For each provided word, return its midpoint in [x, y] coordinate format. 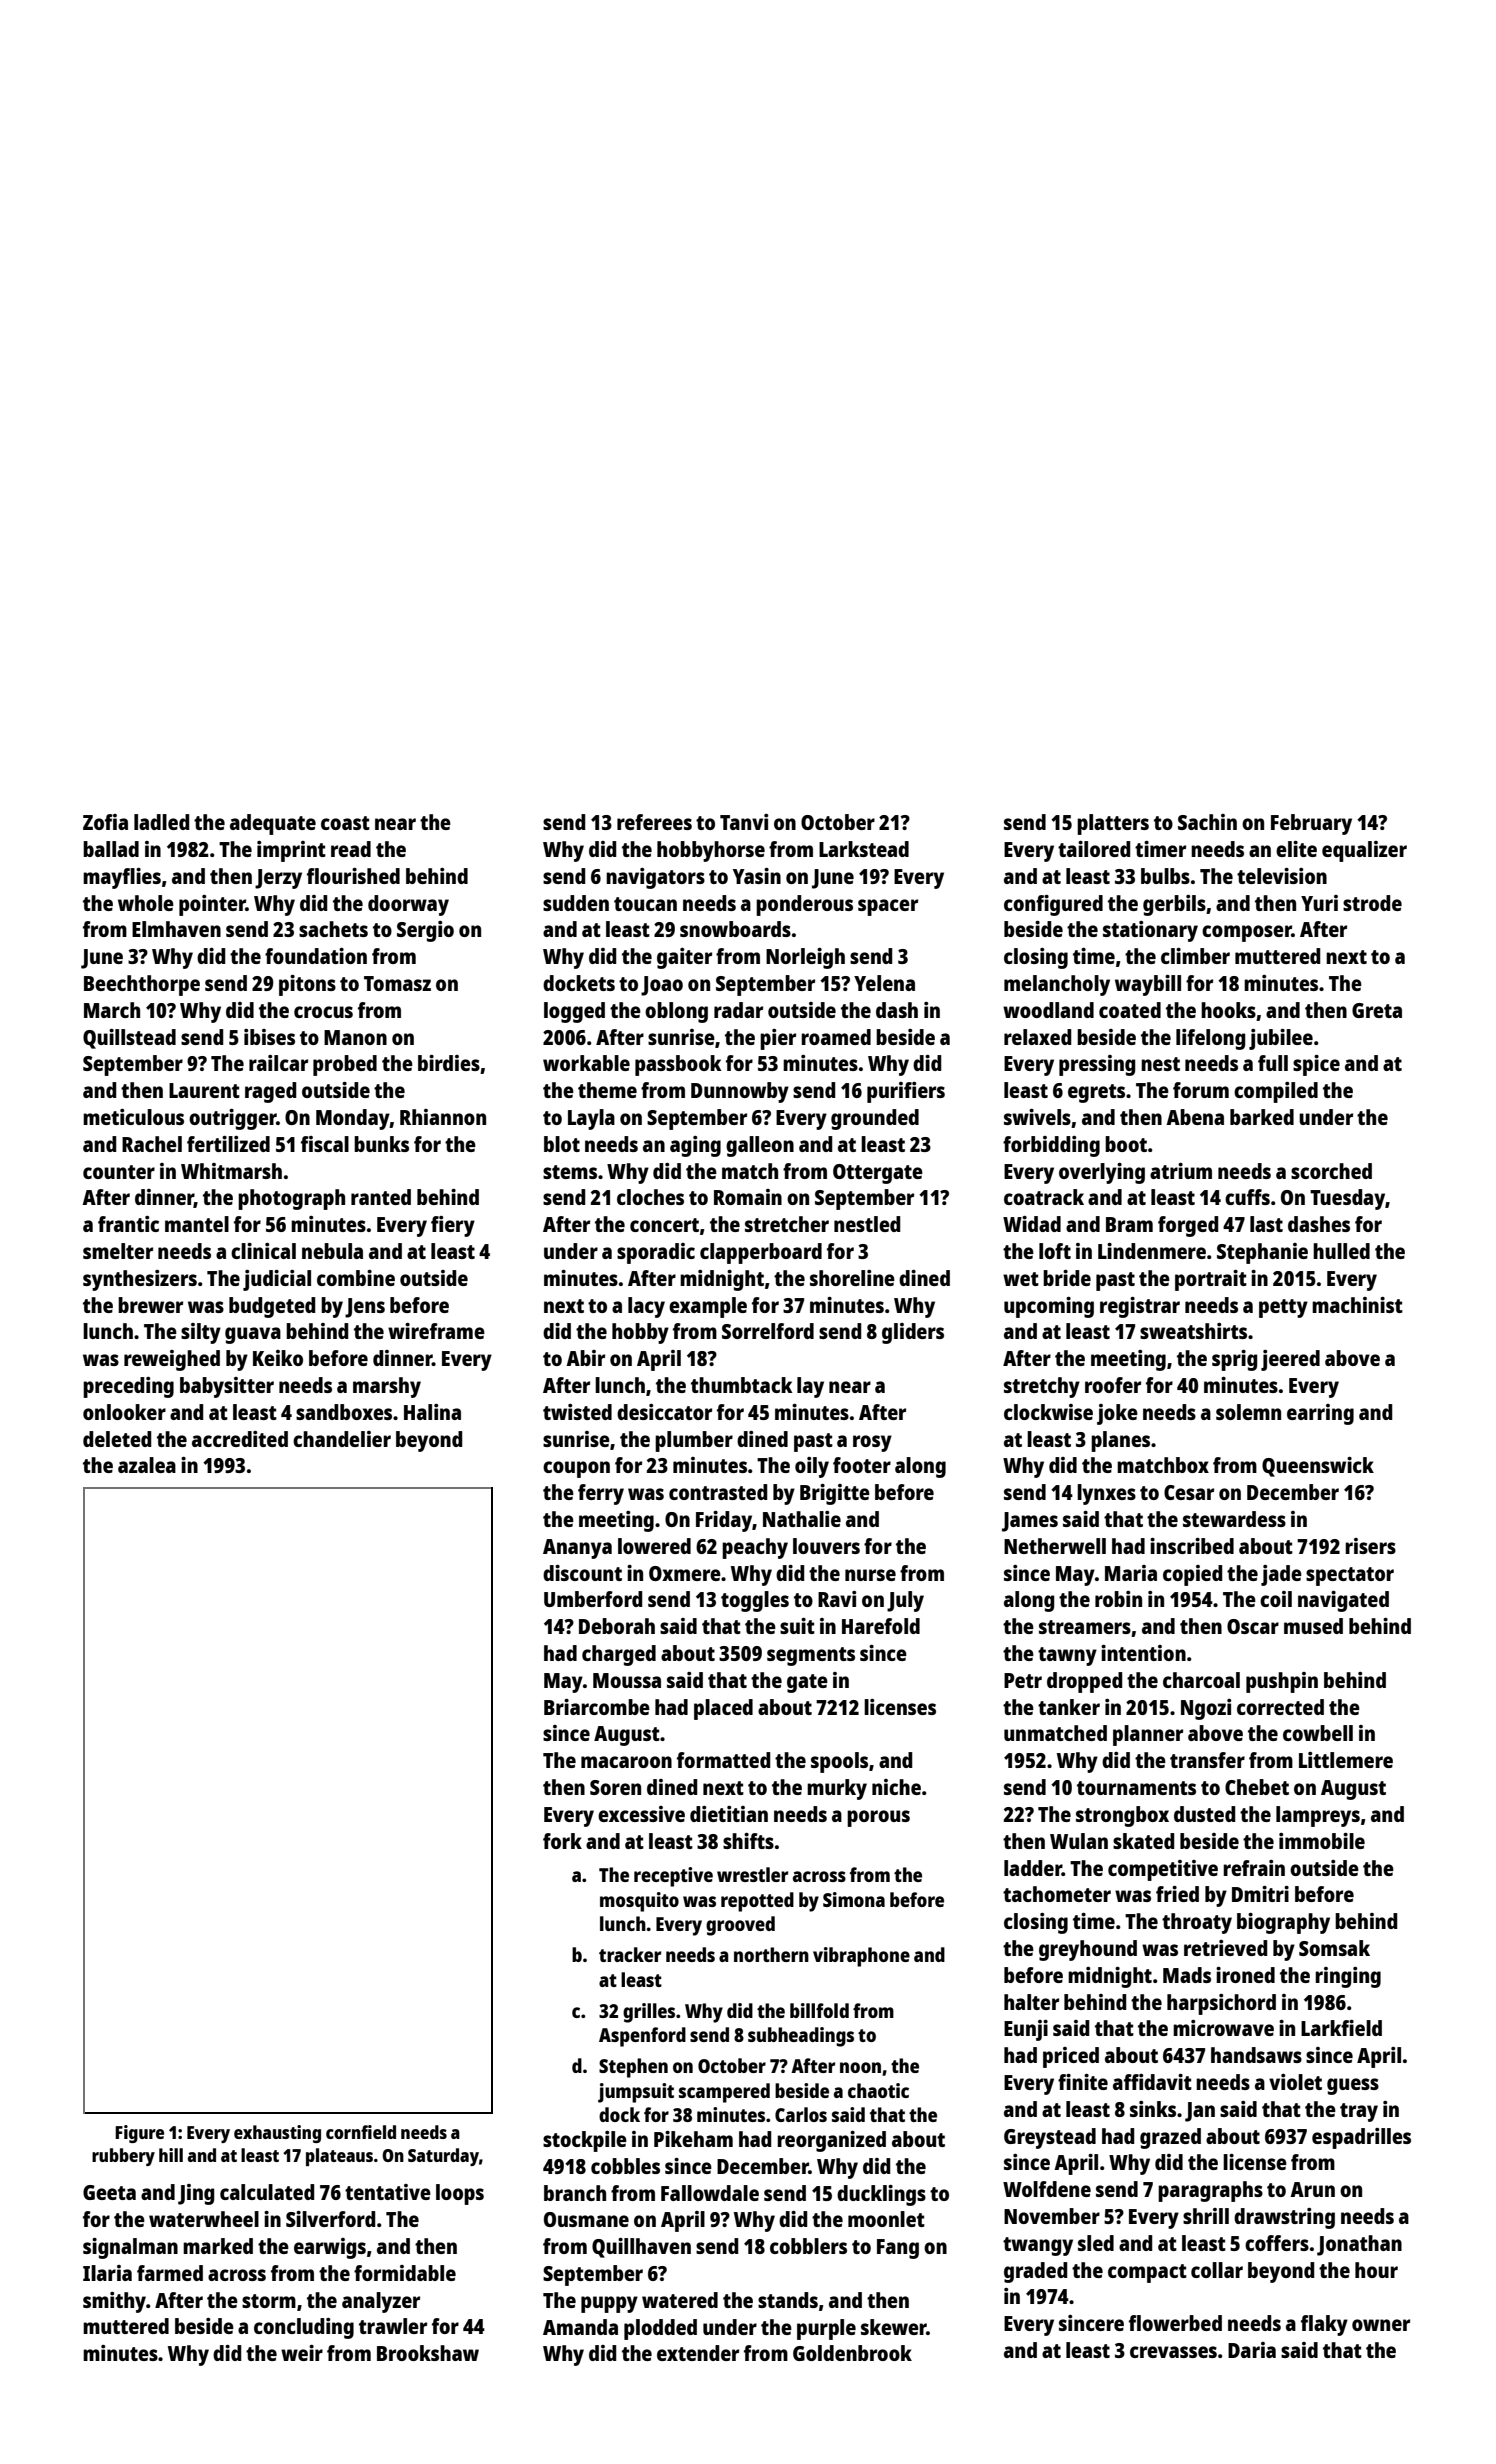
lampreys [1318, 1816]
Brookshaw [428, 2353]
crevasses [1173, 2352]
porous [878, 1818]
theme [607, 1090]
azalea [147, 1465]
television [1282, 876]
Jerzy [278, 879]
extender [698, 2353]
